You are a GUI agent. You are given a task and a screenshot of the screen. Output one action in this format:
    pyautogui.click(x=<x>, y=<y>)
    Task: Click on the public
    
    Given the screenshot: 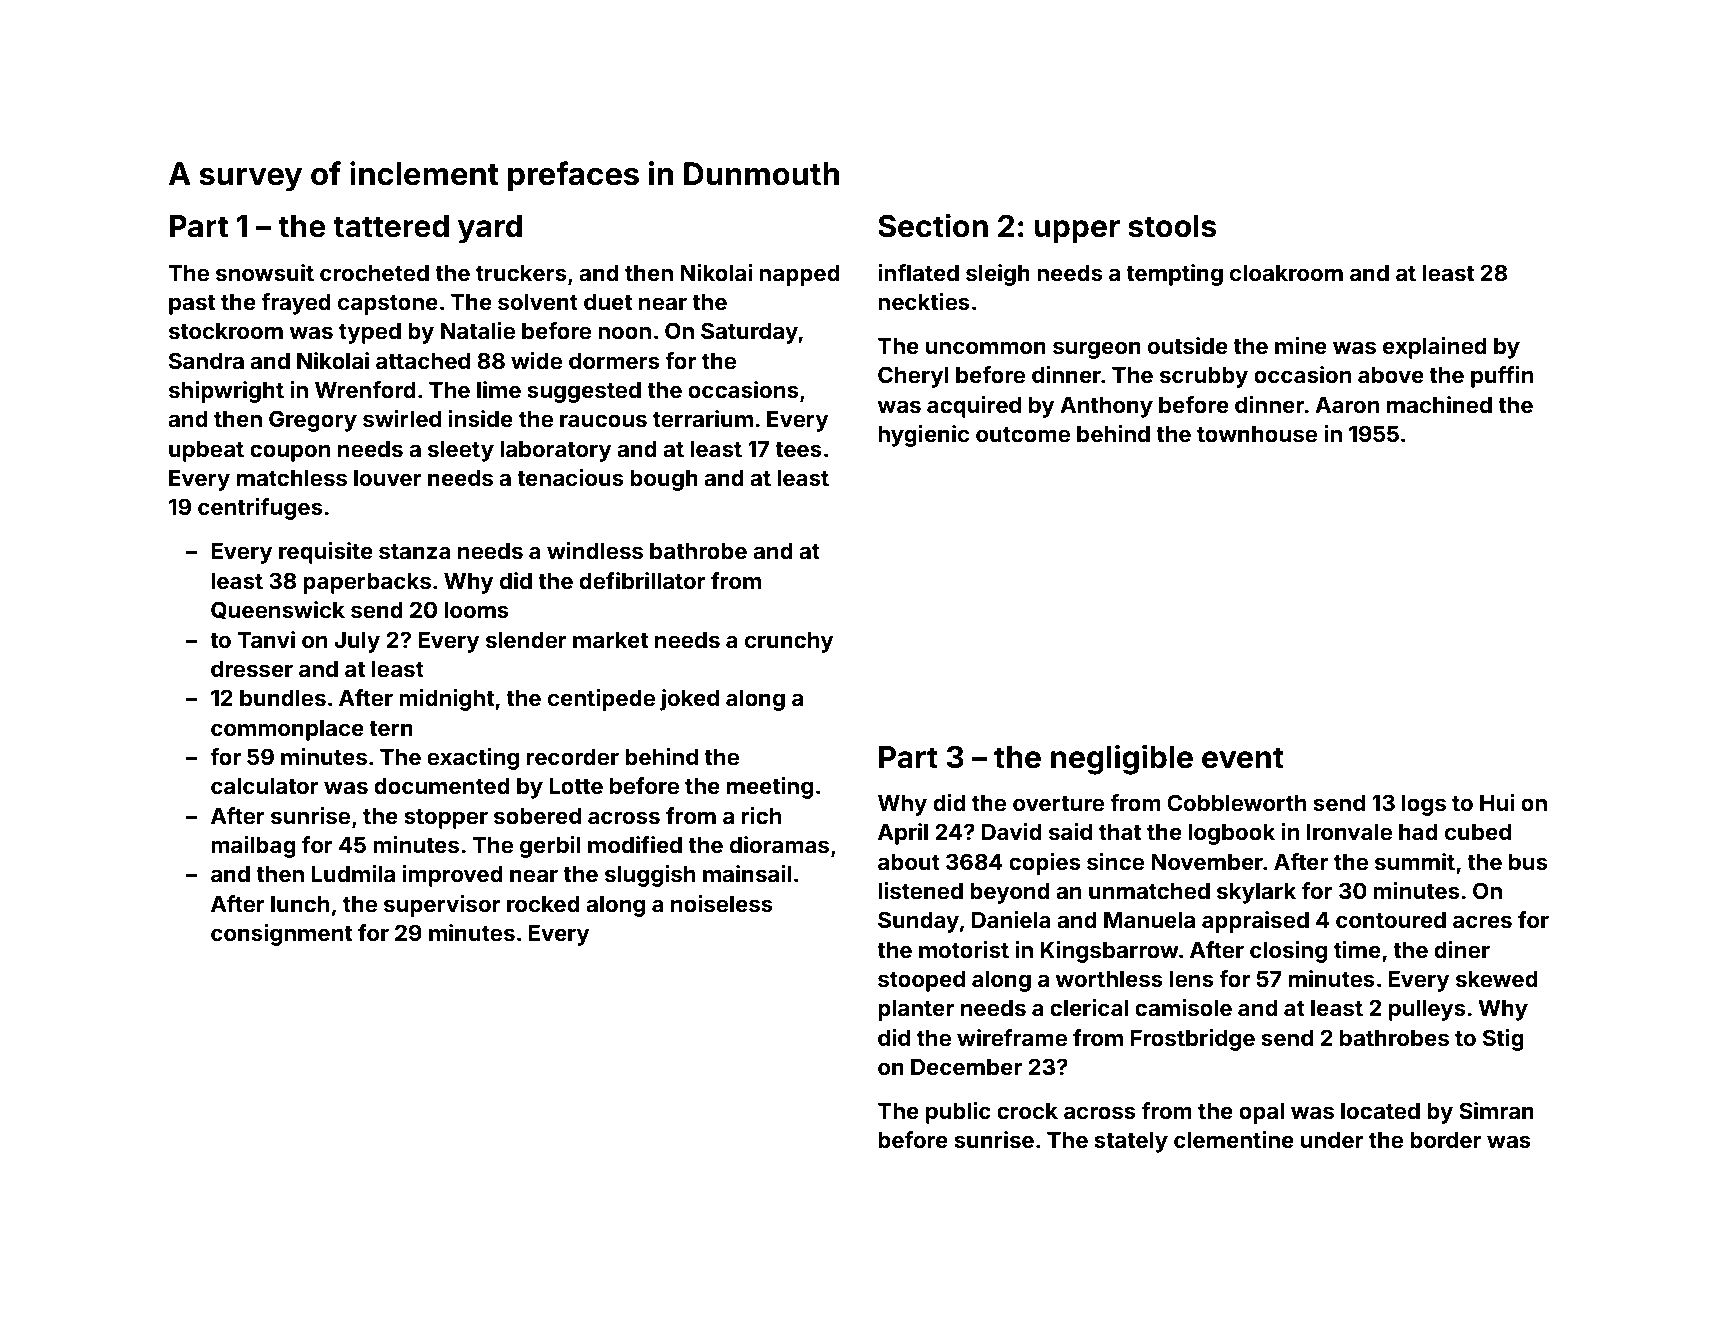 What is the action you would take?
    pyautogui.click(x=958, y=1113)
